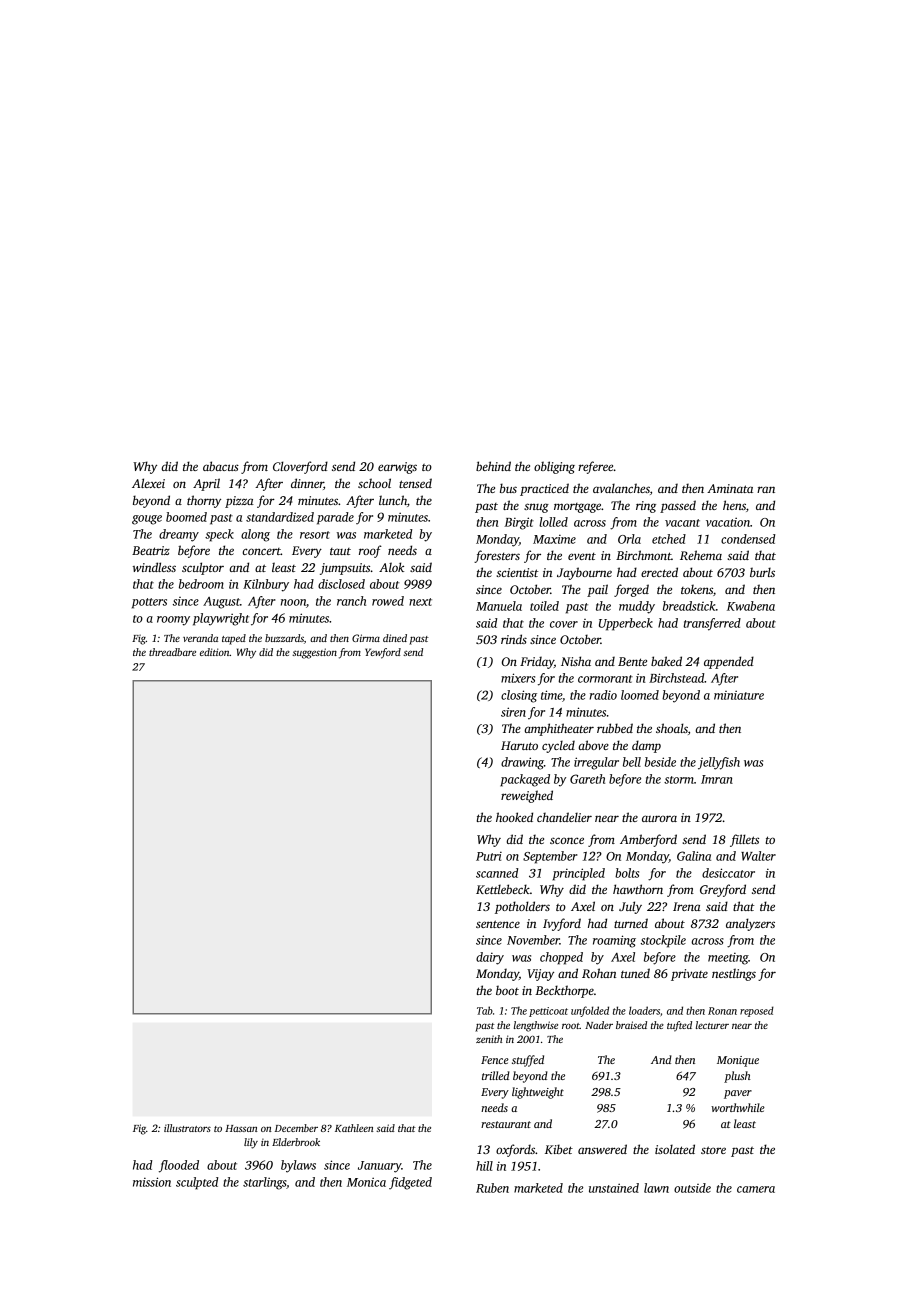 This page has height=1316, width=908. I want to click on suggestion, so click(314, 653).
